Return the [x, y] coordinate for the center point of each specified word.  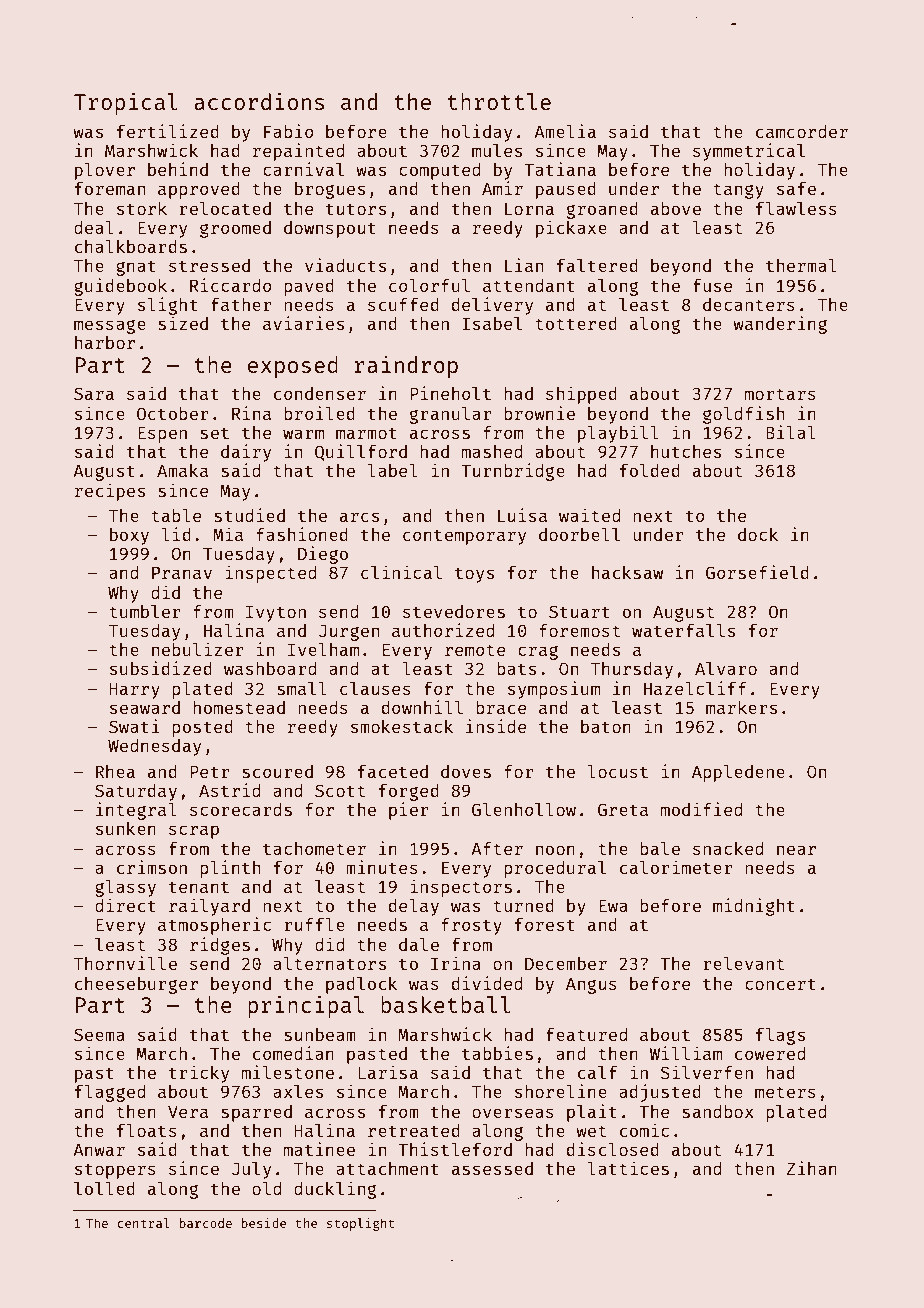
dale [419, 944]
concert [780, 984]
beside [264, 1223]
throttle [499, 101]
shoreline [561, 1091]
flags [780, 1036]
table [176, 515]
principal [306, 1006]
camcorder [802, 131]
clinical [401, 572]
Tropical [126, 103]
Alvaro [726, 668]
